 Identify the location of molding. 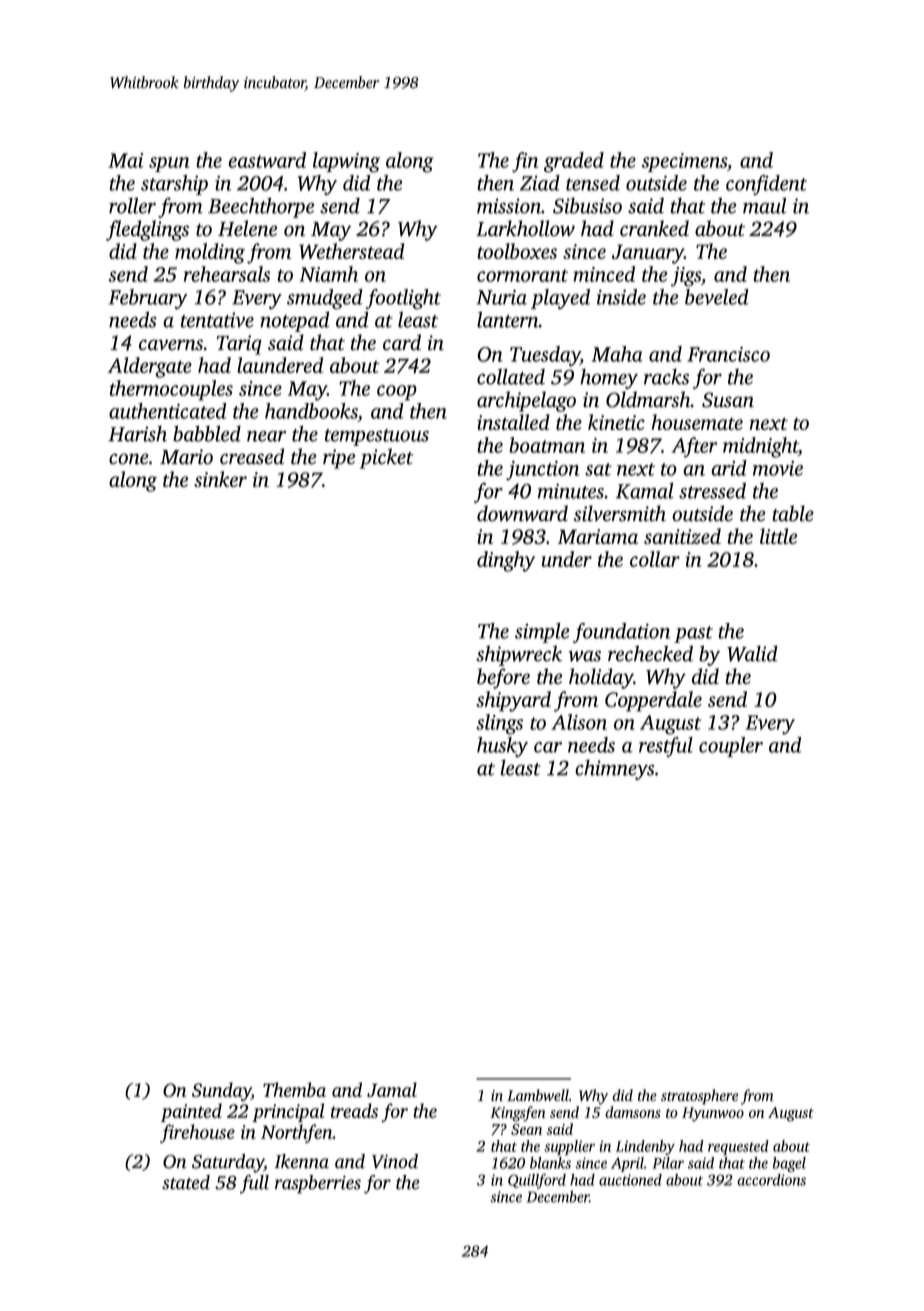
(210, 253).
